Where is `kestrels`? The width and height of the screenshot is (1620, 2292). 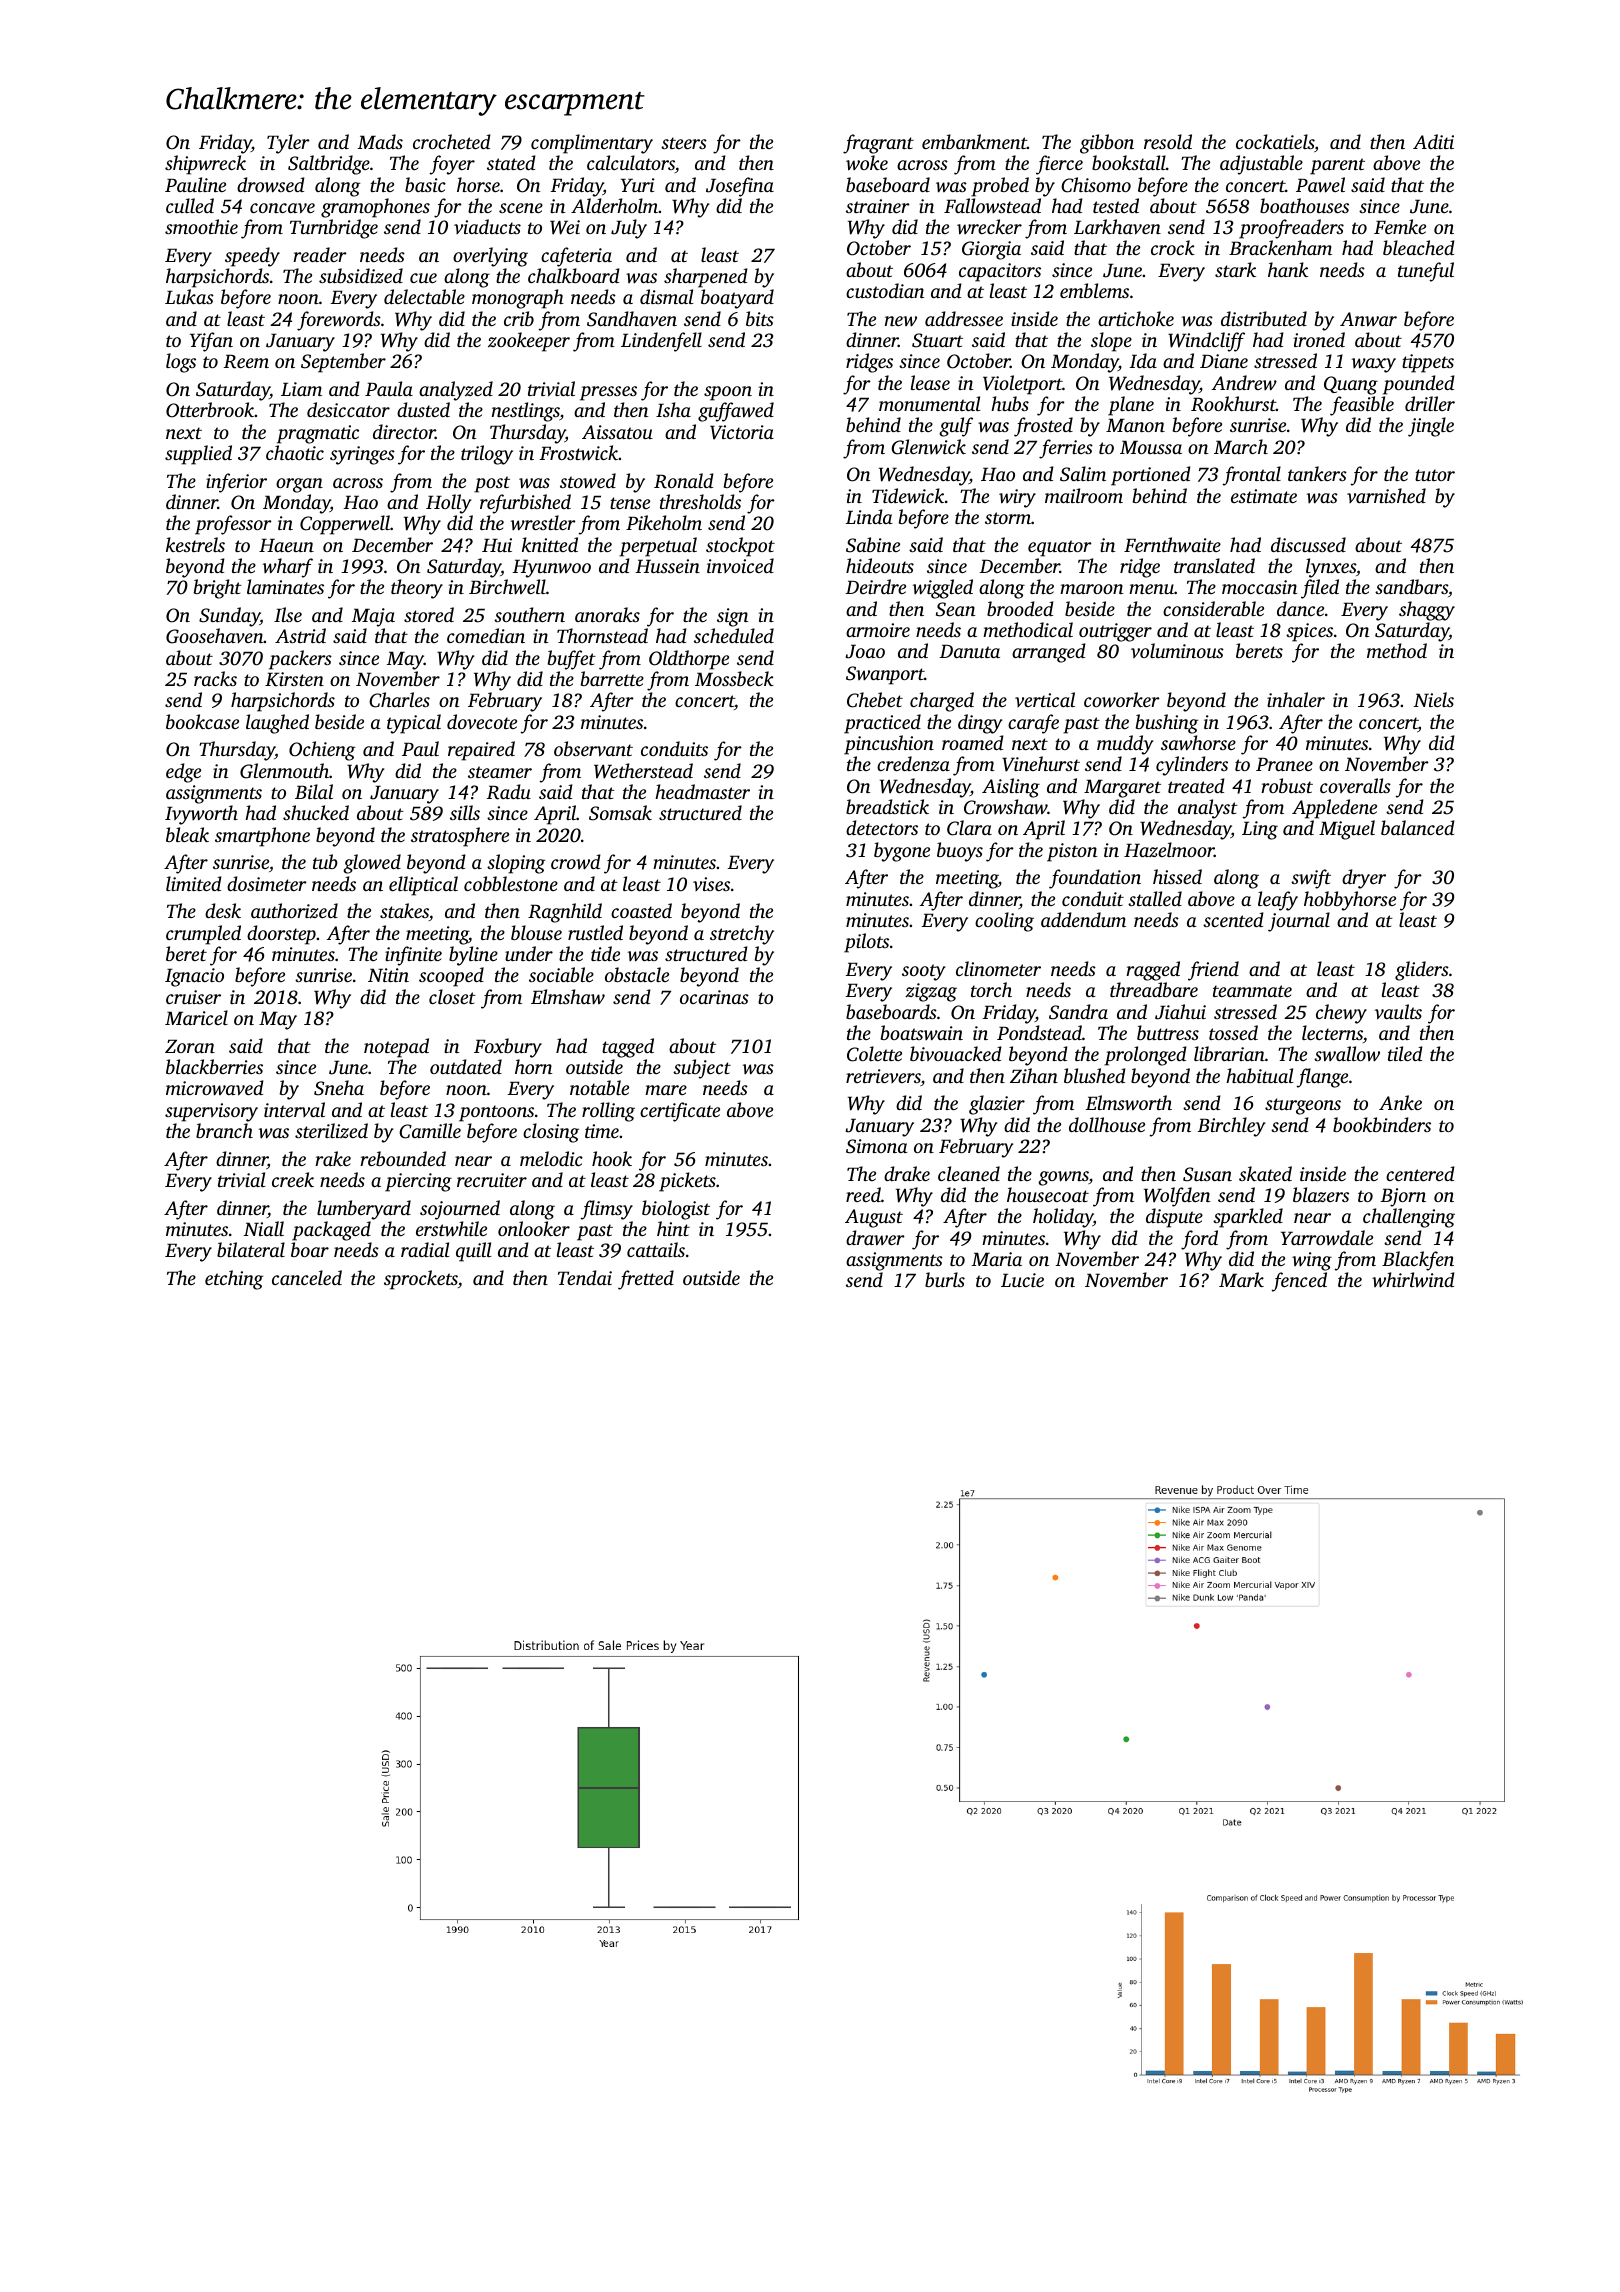
kestrels is located at coordinates (195, 544).
